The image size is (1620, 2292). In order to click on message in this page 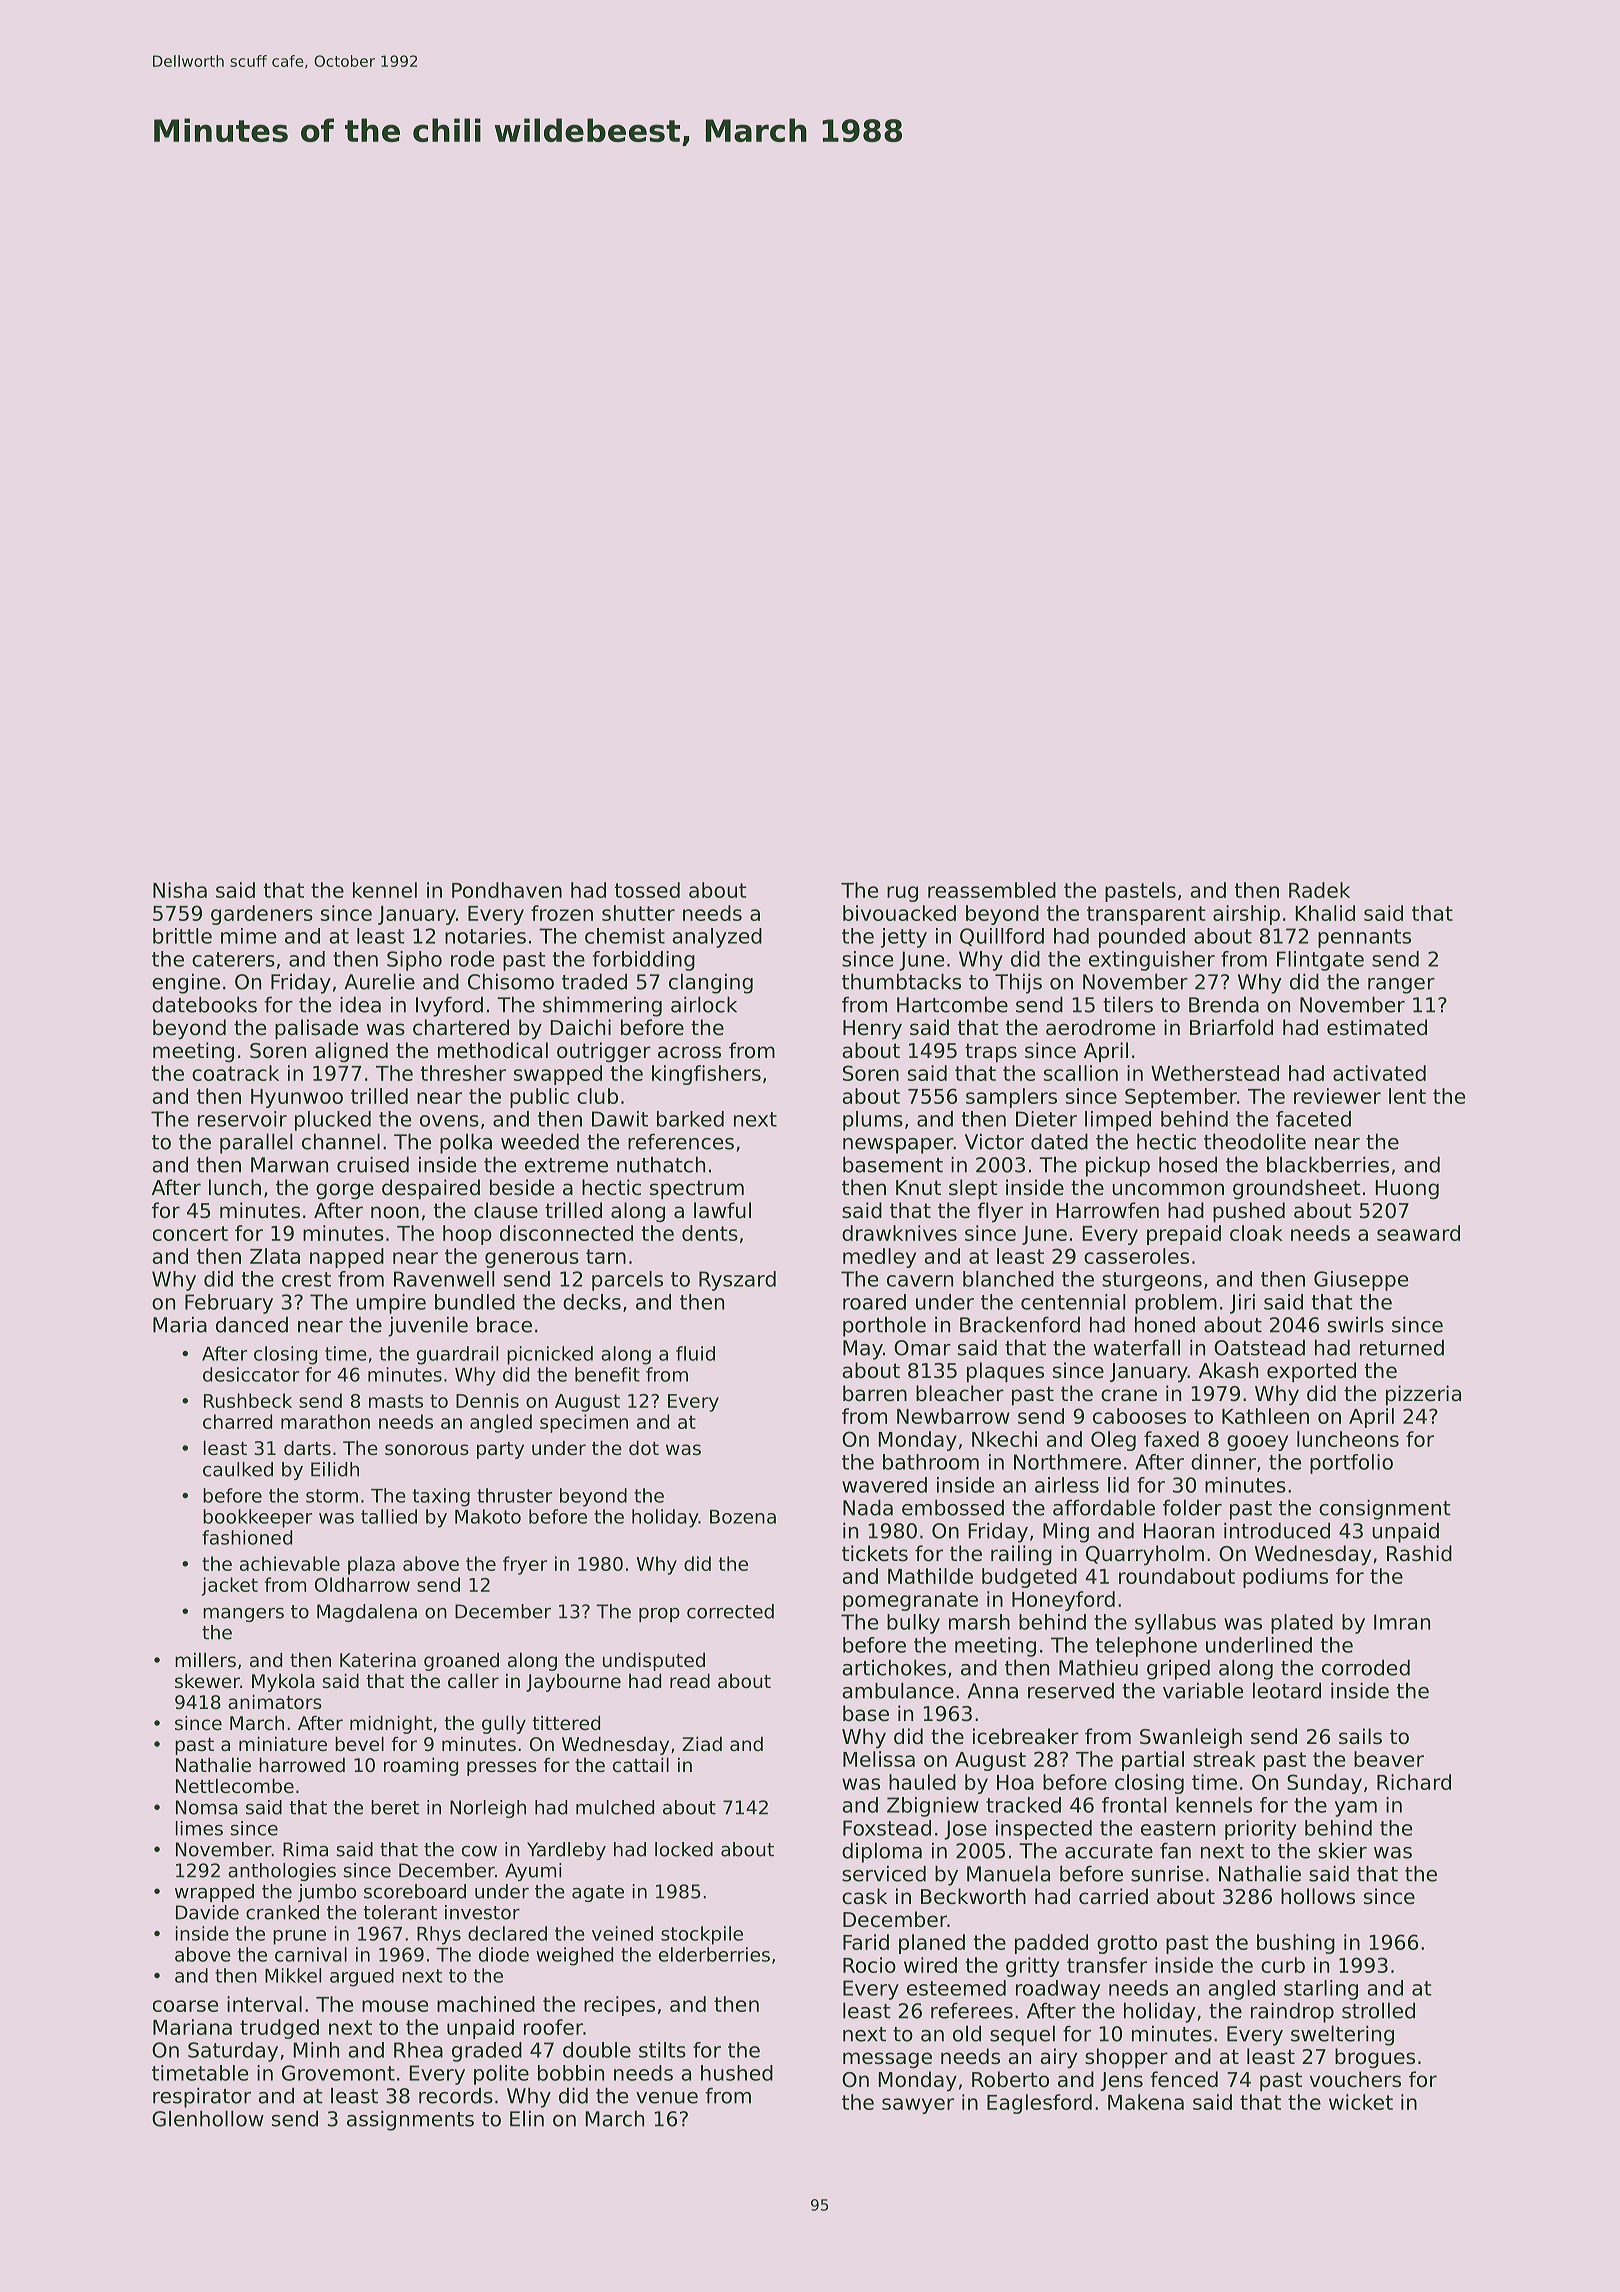, I will do `click(887, 2060)`.
